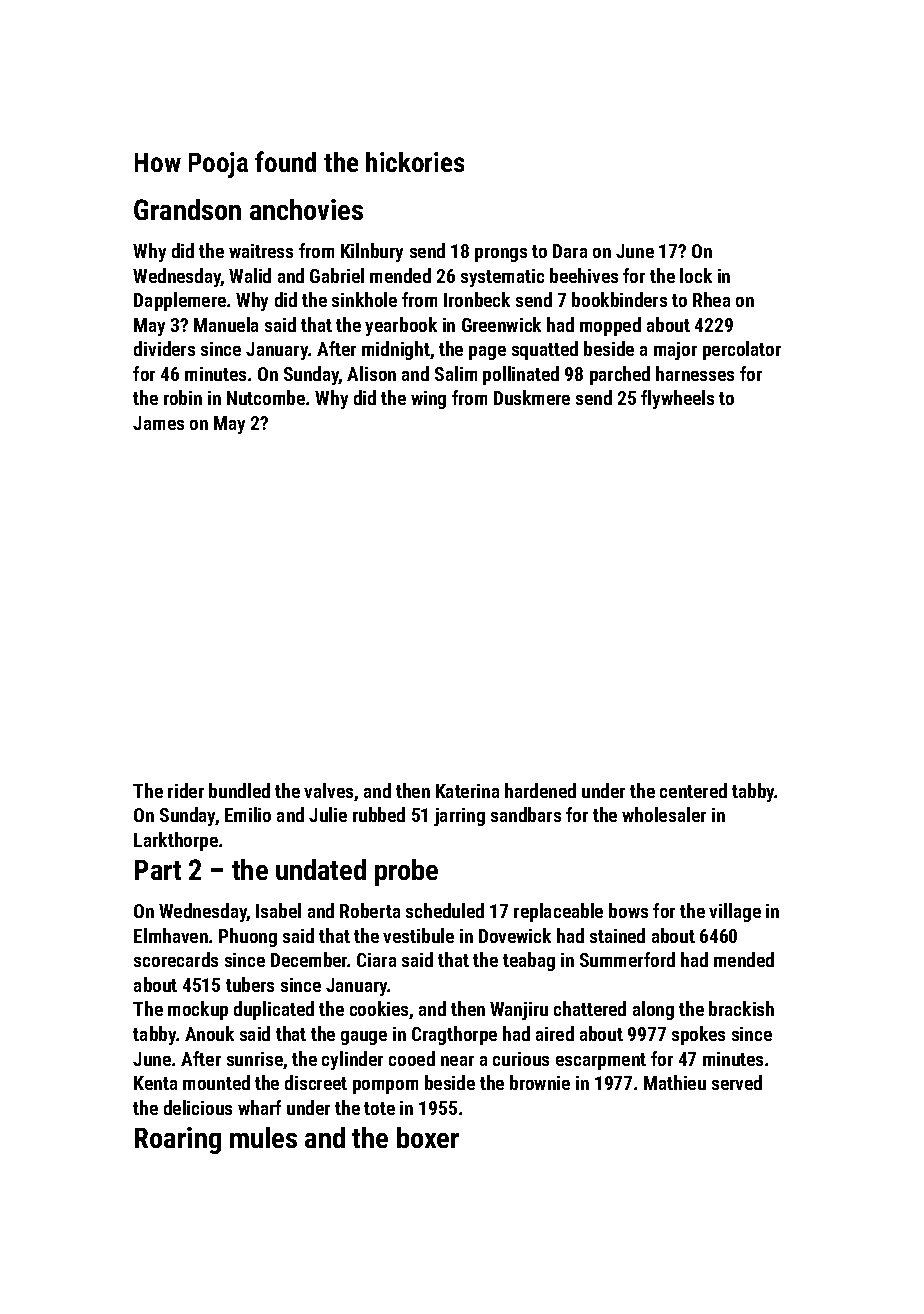 This screenshot has width=924, height=1314. I want to click on mules, so click(263, 1137).
